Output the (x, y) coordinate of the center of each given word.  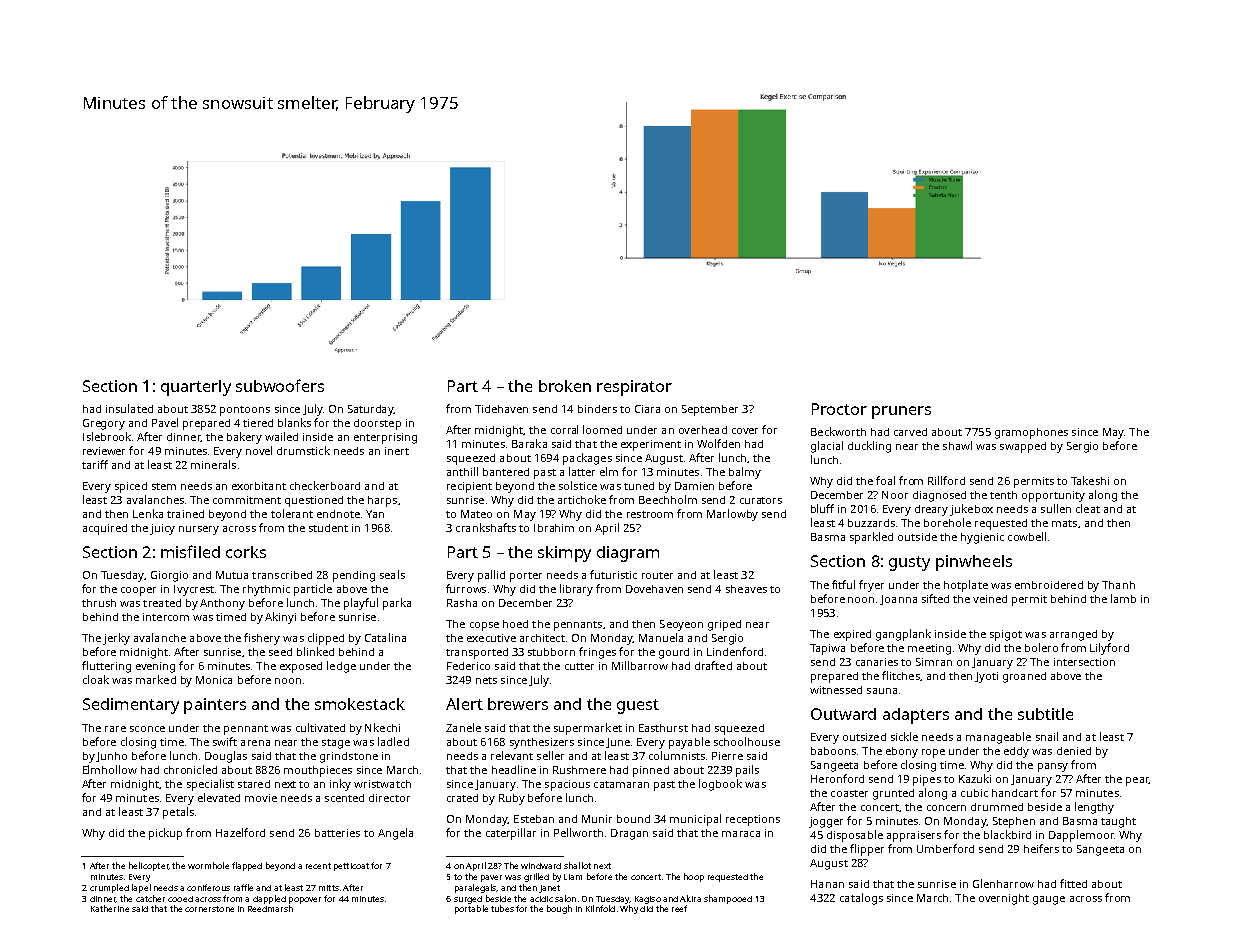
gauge (1049, 900)
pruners (901, 412)
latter (582, 471)
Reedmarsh (270, 908)
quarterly (196, 388)
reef (679, 908)
